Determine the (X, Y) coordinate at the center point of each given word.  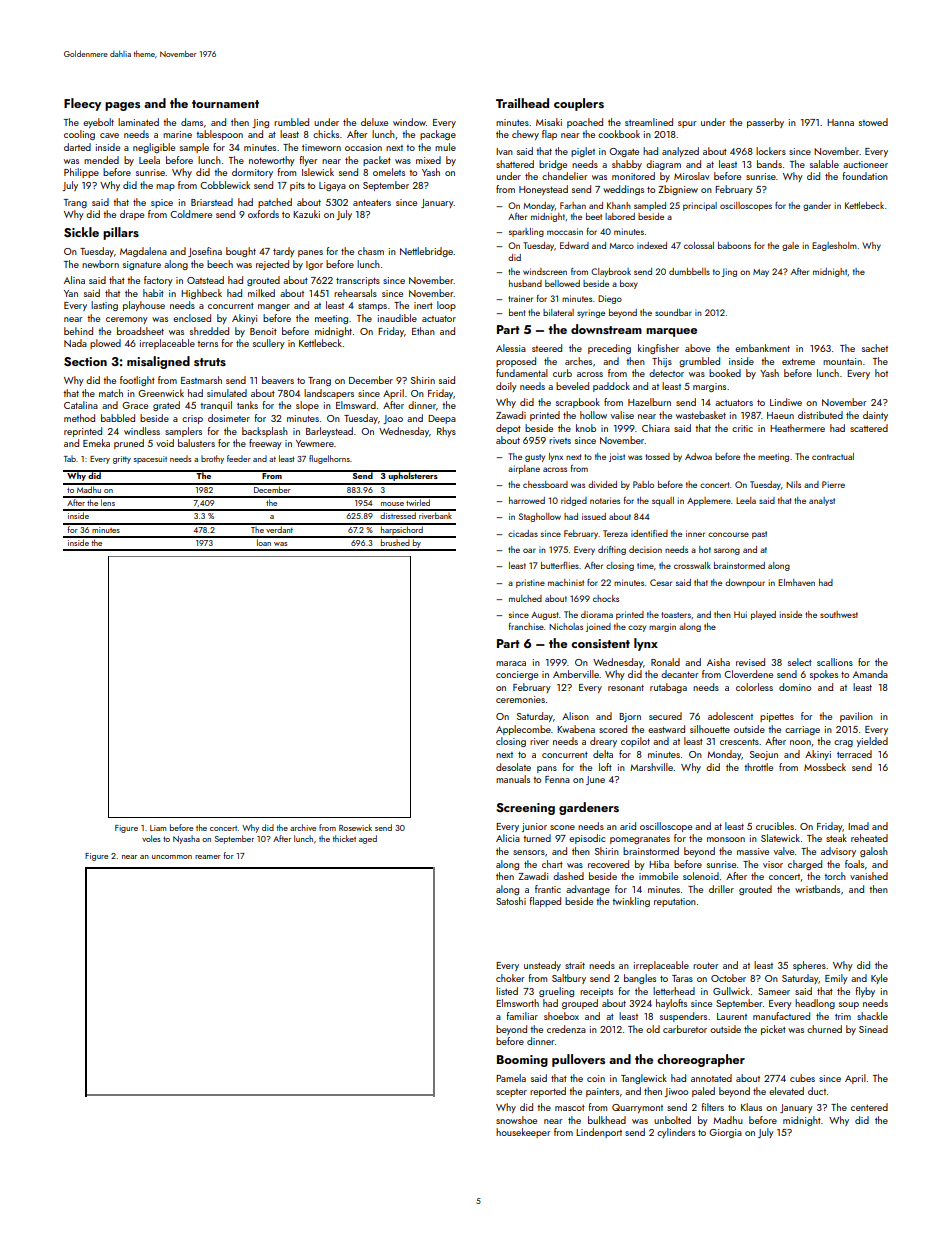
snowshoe (516, 1120)
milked (261, 293)
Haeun (780, 415)
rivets (560, 440)
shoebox (561, 1016)
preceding (609, 349)
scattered (869, 428)
